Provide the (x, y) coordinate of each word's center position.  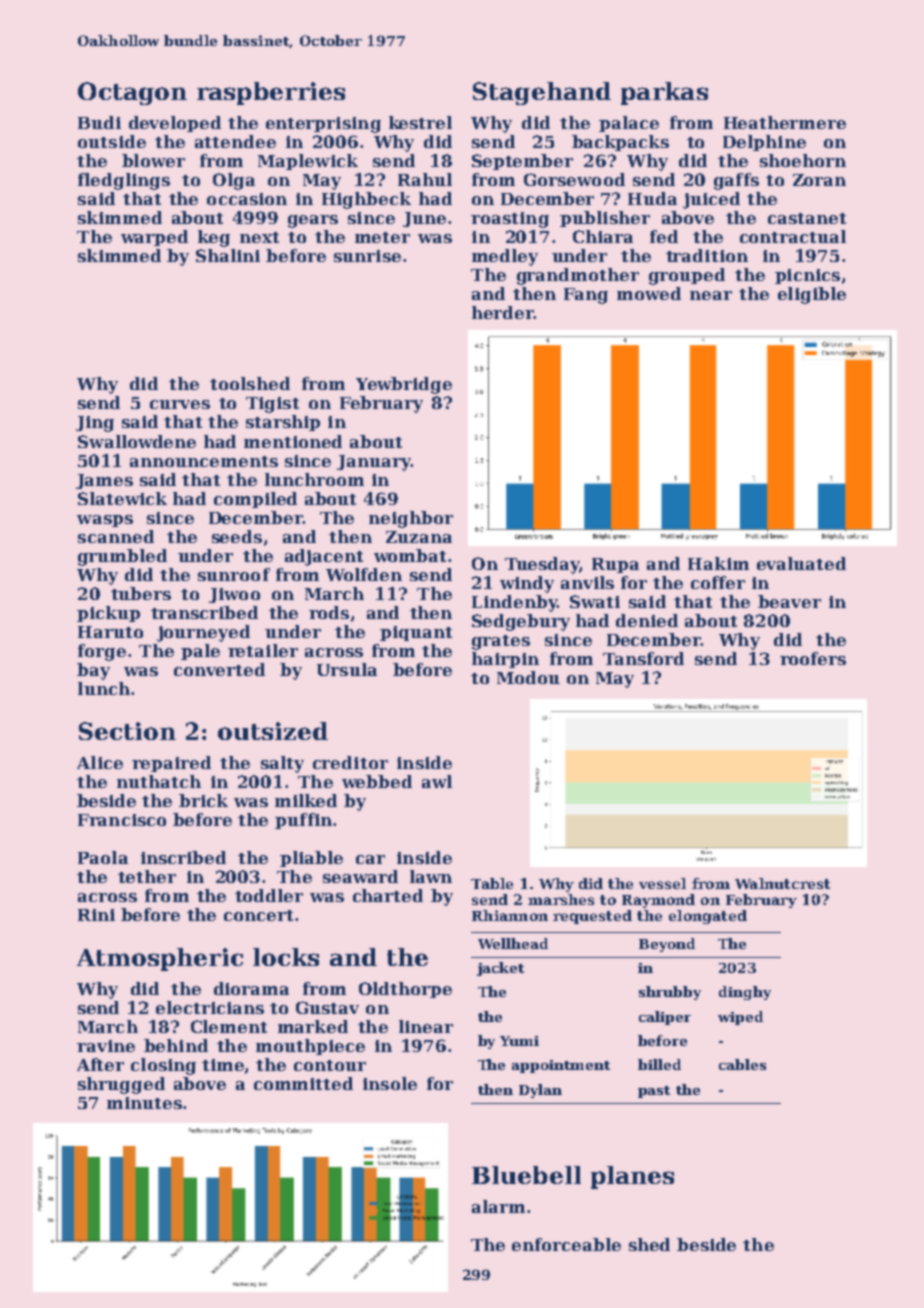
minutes (144, 1103)
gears (313, 221)
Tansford (643, 658)
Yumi (519, 1041)
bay (93, 671)
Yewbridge (404, 385)
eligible (812, 295)
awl (437, 781)
